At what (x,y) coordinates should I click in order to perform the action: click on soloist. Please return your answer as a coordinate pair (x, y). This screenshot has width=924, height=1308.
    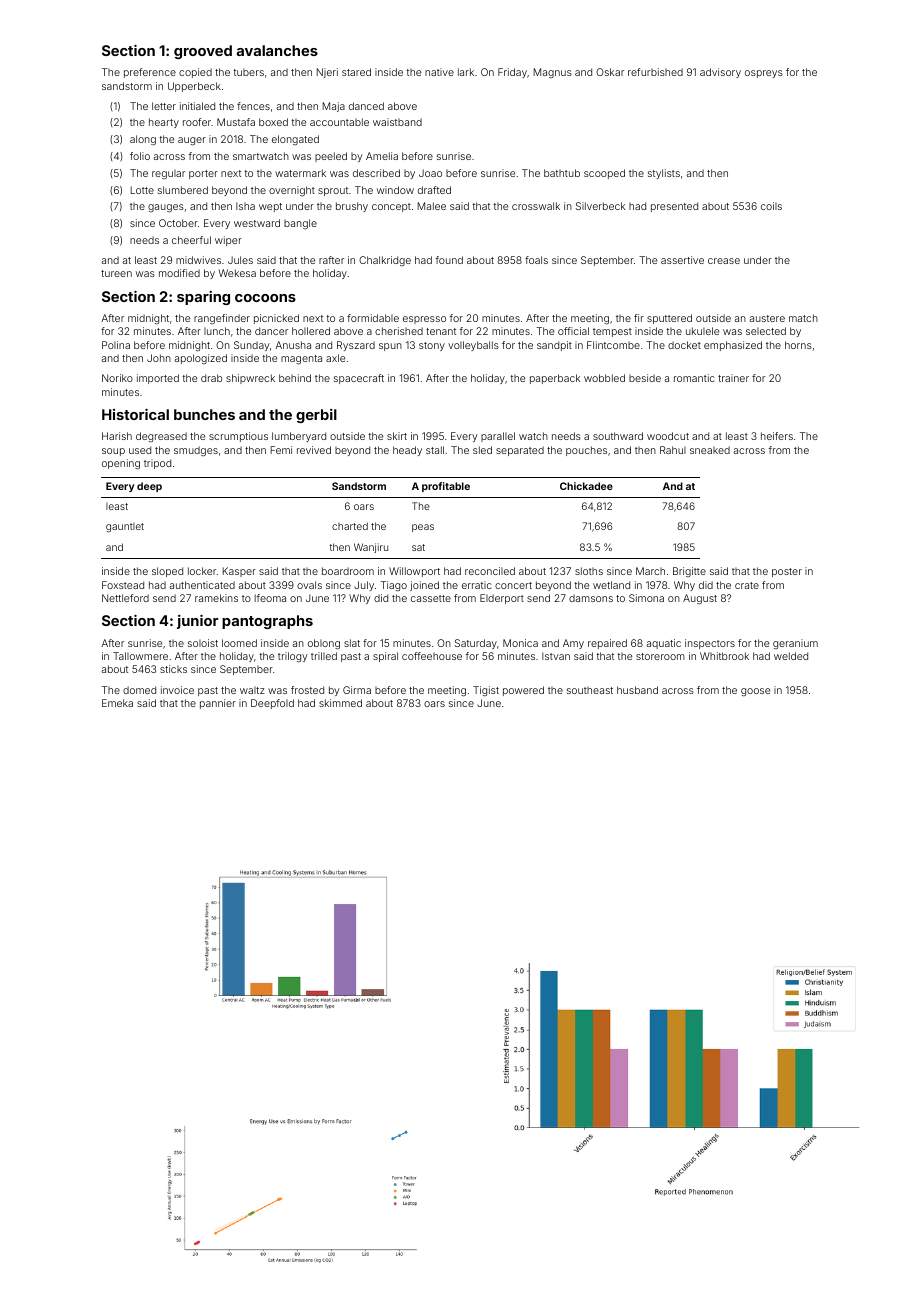
    Looking at the image, I should click on (203, 643).
